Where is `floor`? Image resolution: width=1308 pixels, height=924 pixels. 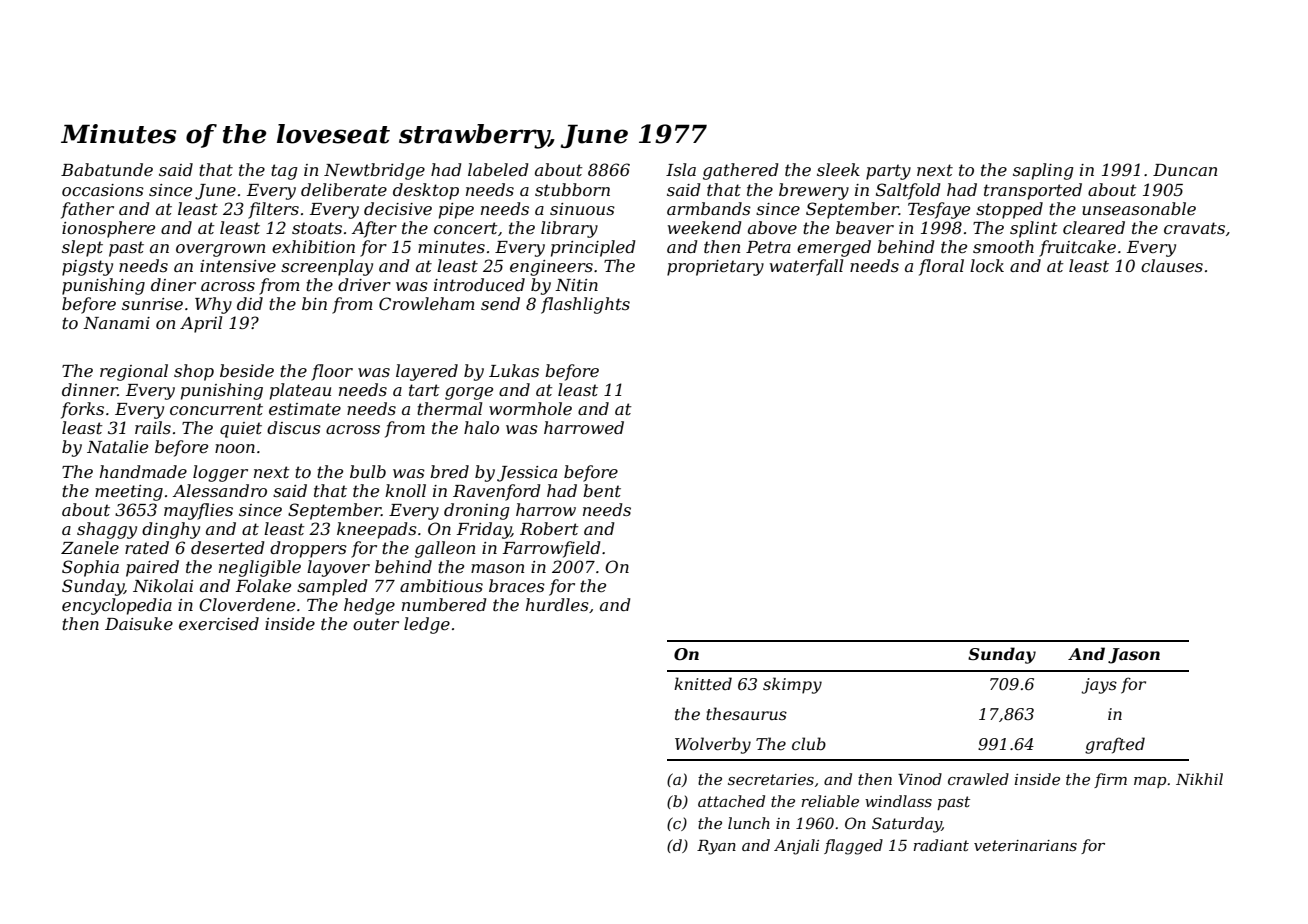
floor is located at coordinates (332, 372).
